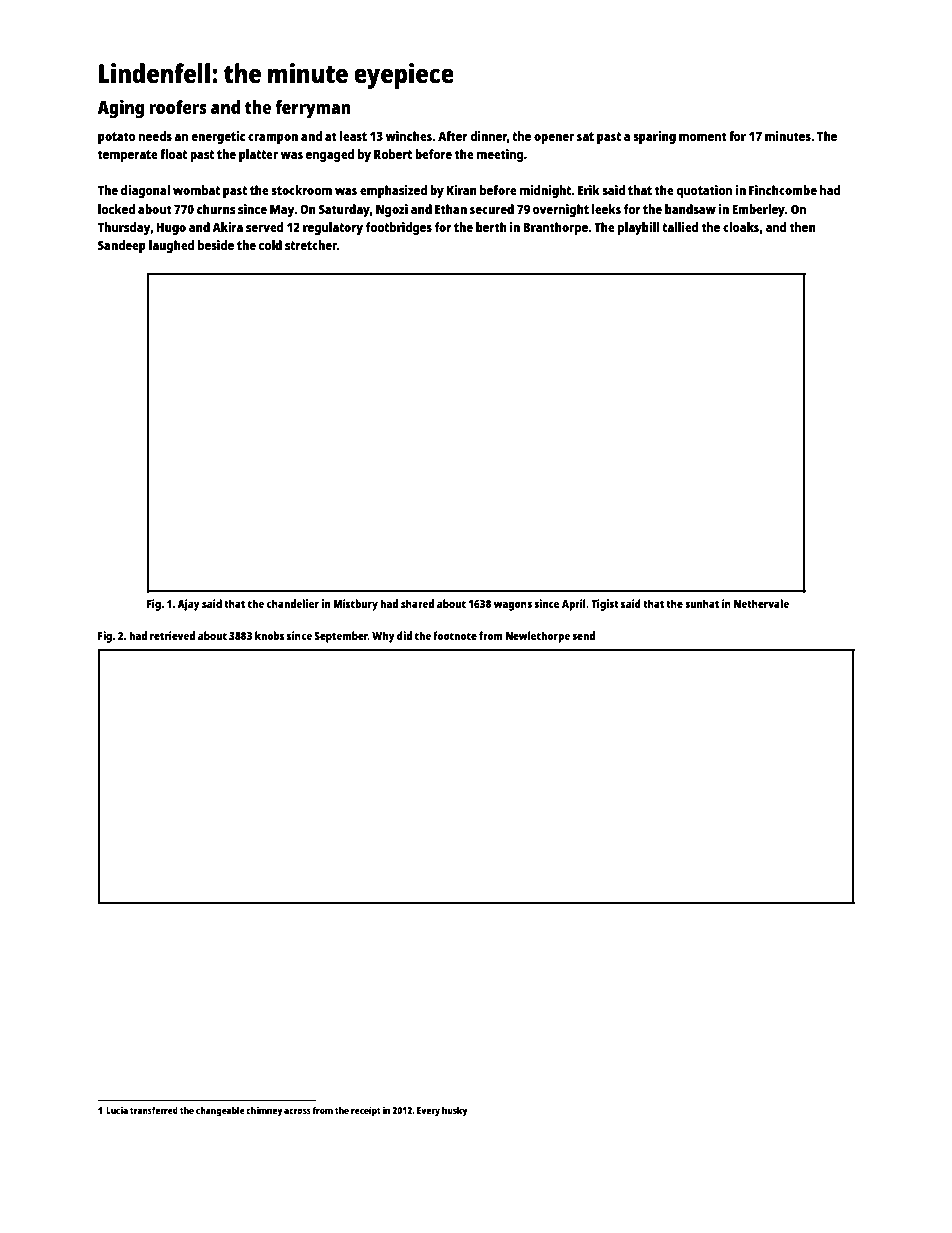  What do you see at coordinates (145, 191) in the page?
I see `diagonal` at bounding box center [145, 191].
